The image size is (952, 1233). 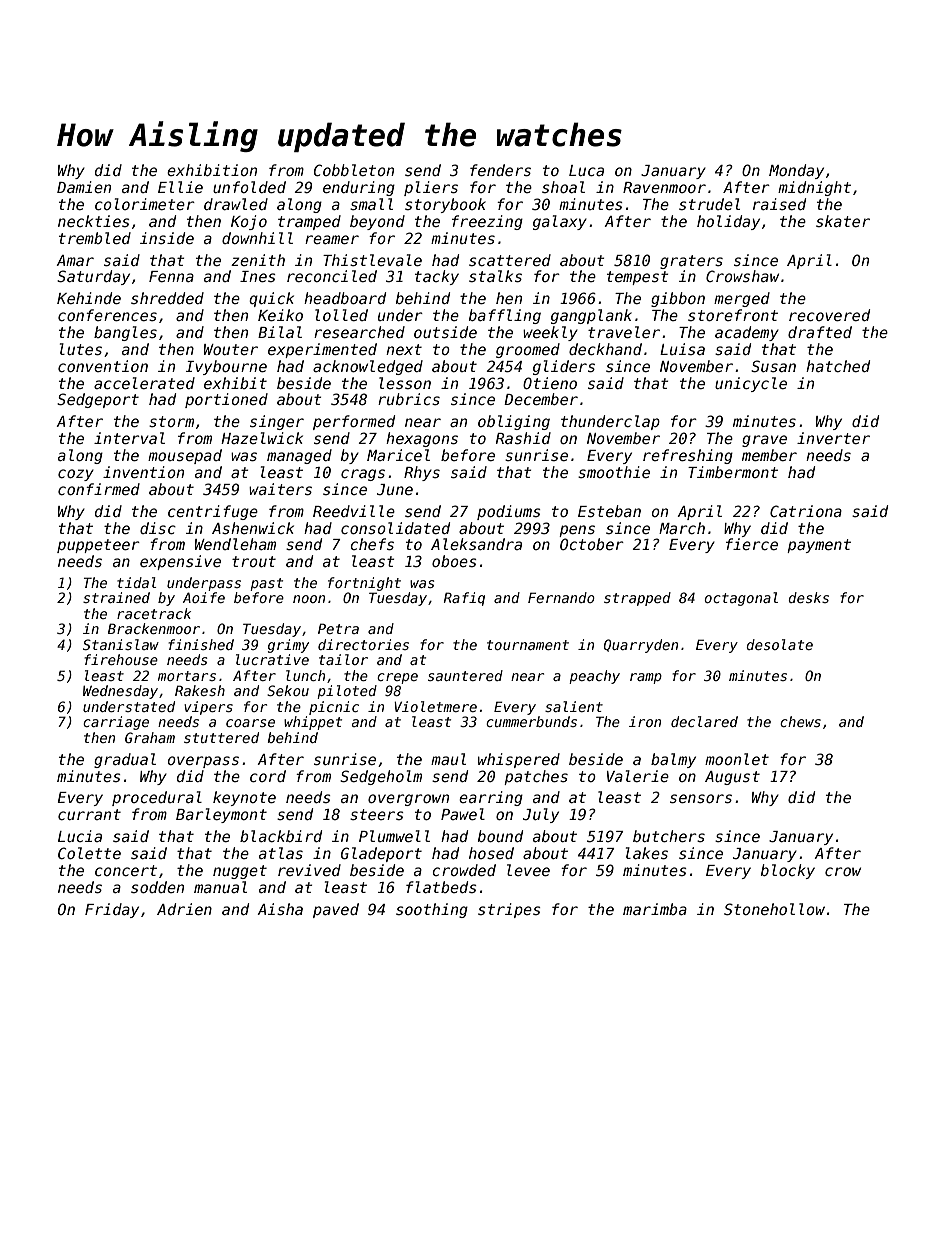 What do you see at coordinates (751, 384) in the screenshot?
I see `unicycle` at bounding box center [751, 384].
